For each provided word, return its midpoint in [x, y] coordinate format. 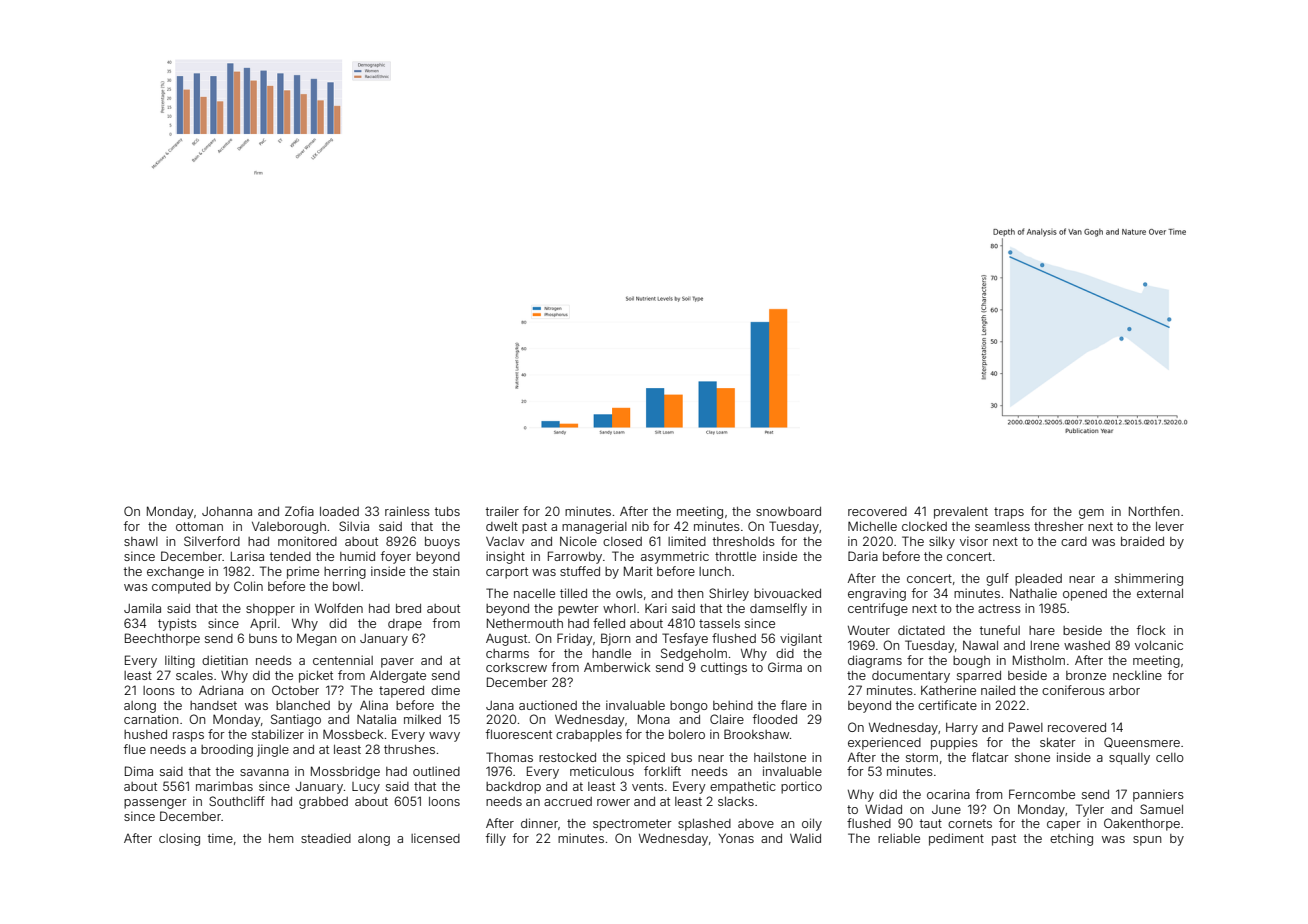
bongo [689, 707]
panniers [1158, 795]
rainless [407, 511]
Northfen [1154, 511]
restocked [567, 757]
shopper [270, 610]
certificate [947, 705]
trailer [502, 511]
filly [496, 839]
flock [1151, 630]
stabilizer [278, 734]
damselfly [778, 609]
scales [194, 675]
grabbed [323, 803]
